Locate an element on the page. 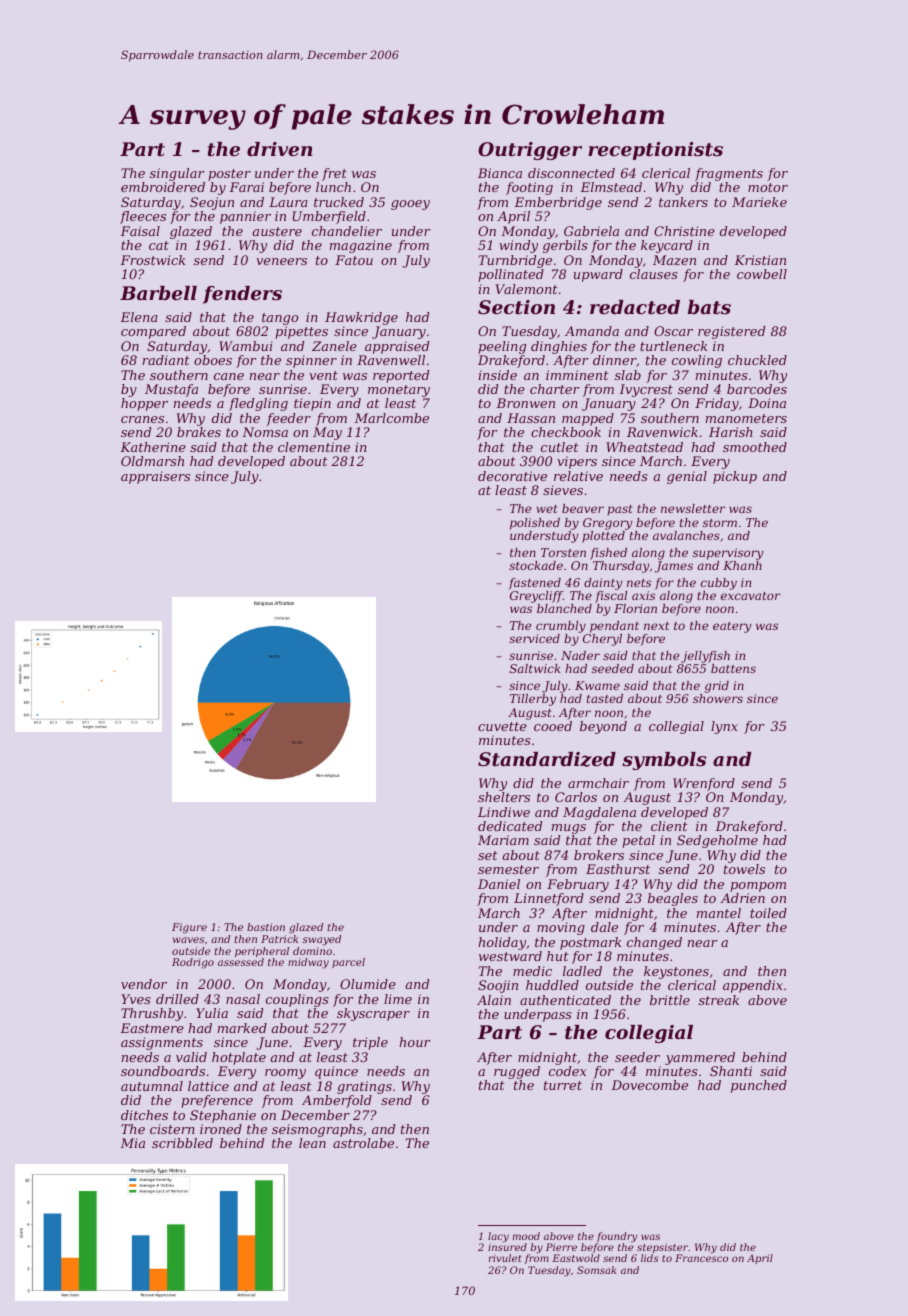  lean is located at coordinates (312, 1143).
